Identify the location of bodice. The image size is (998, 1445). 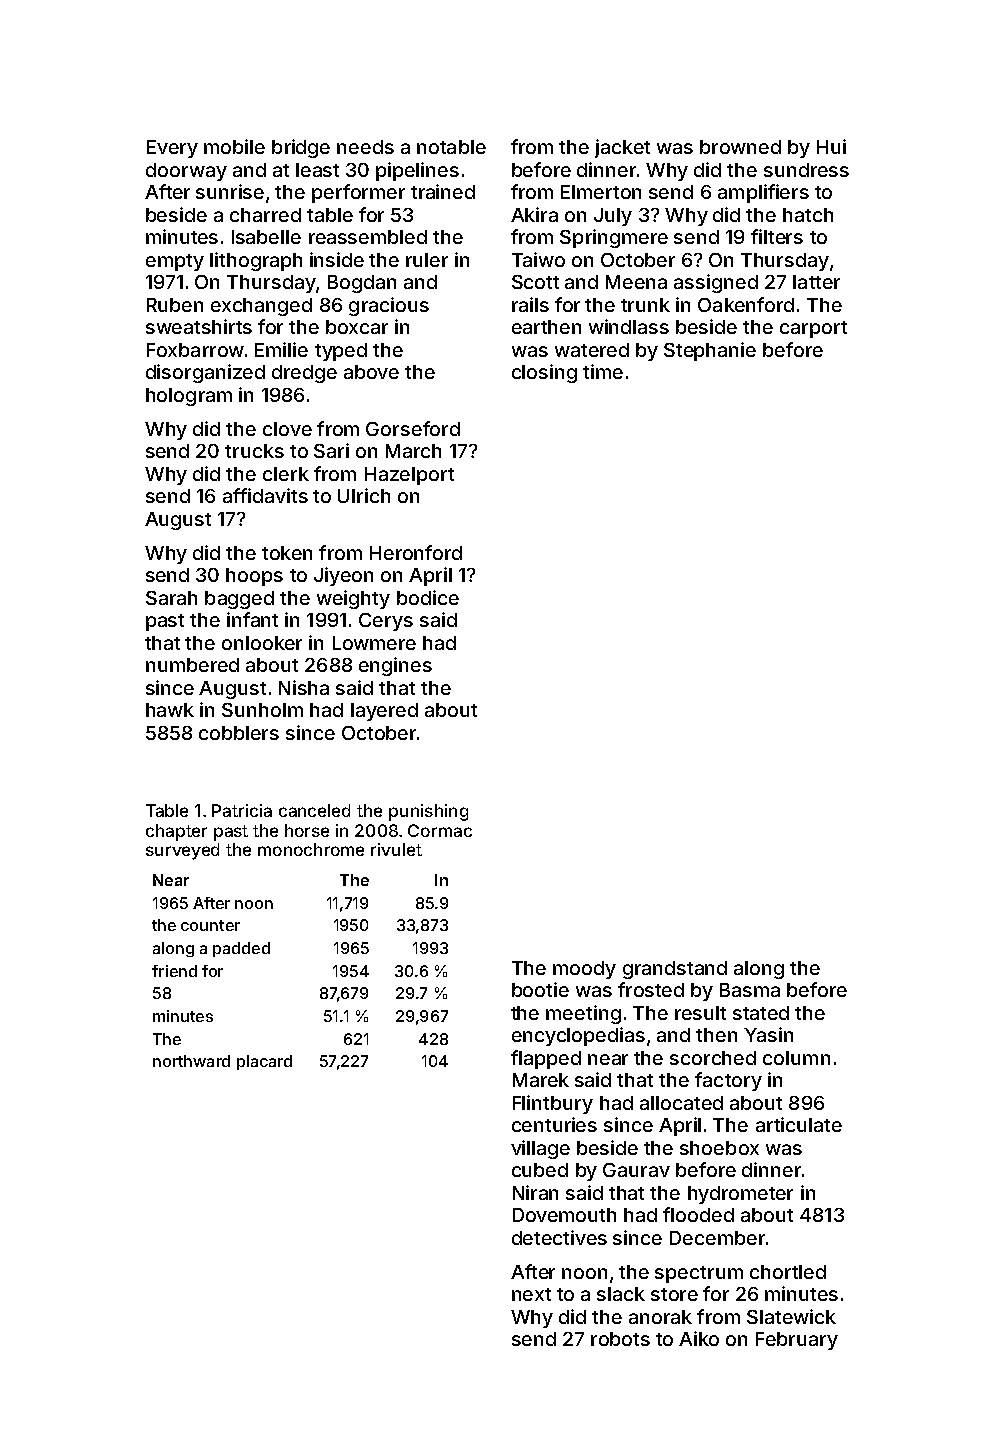
(428, 597).
